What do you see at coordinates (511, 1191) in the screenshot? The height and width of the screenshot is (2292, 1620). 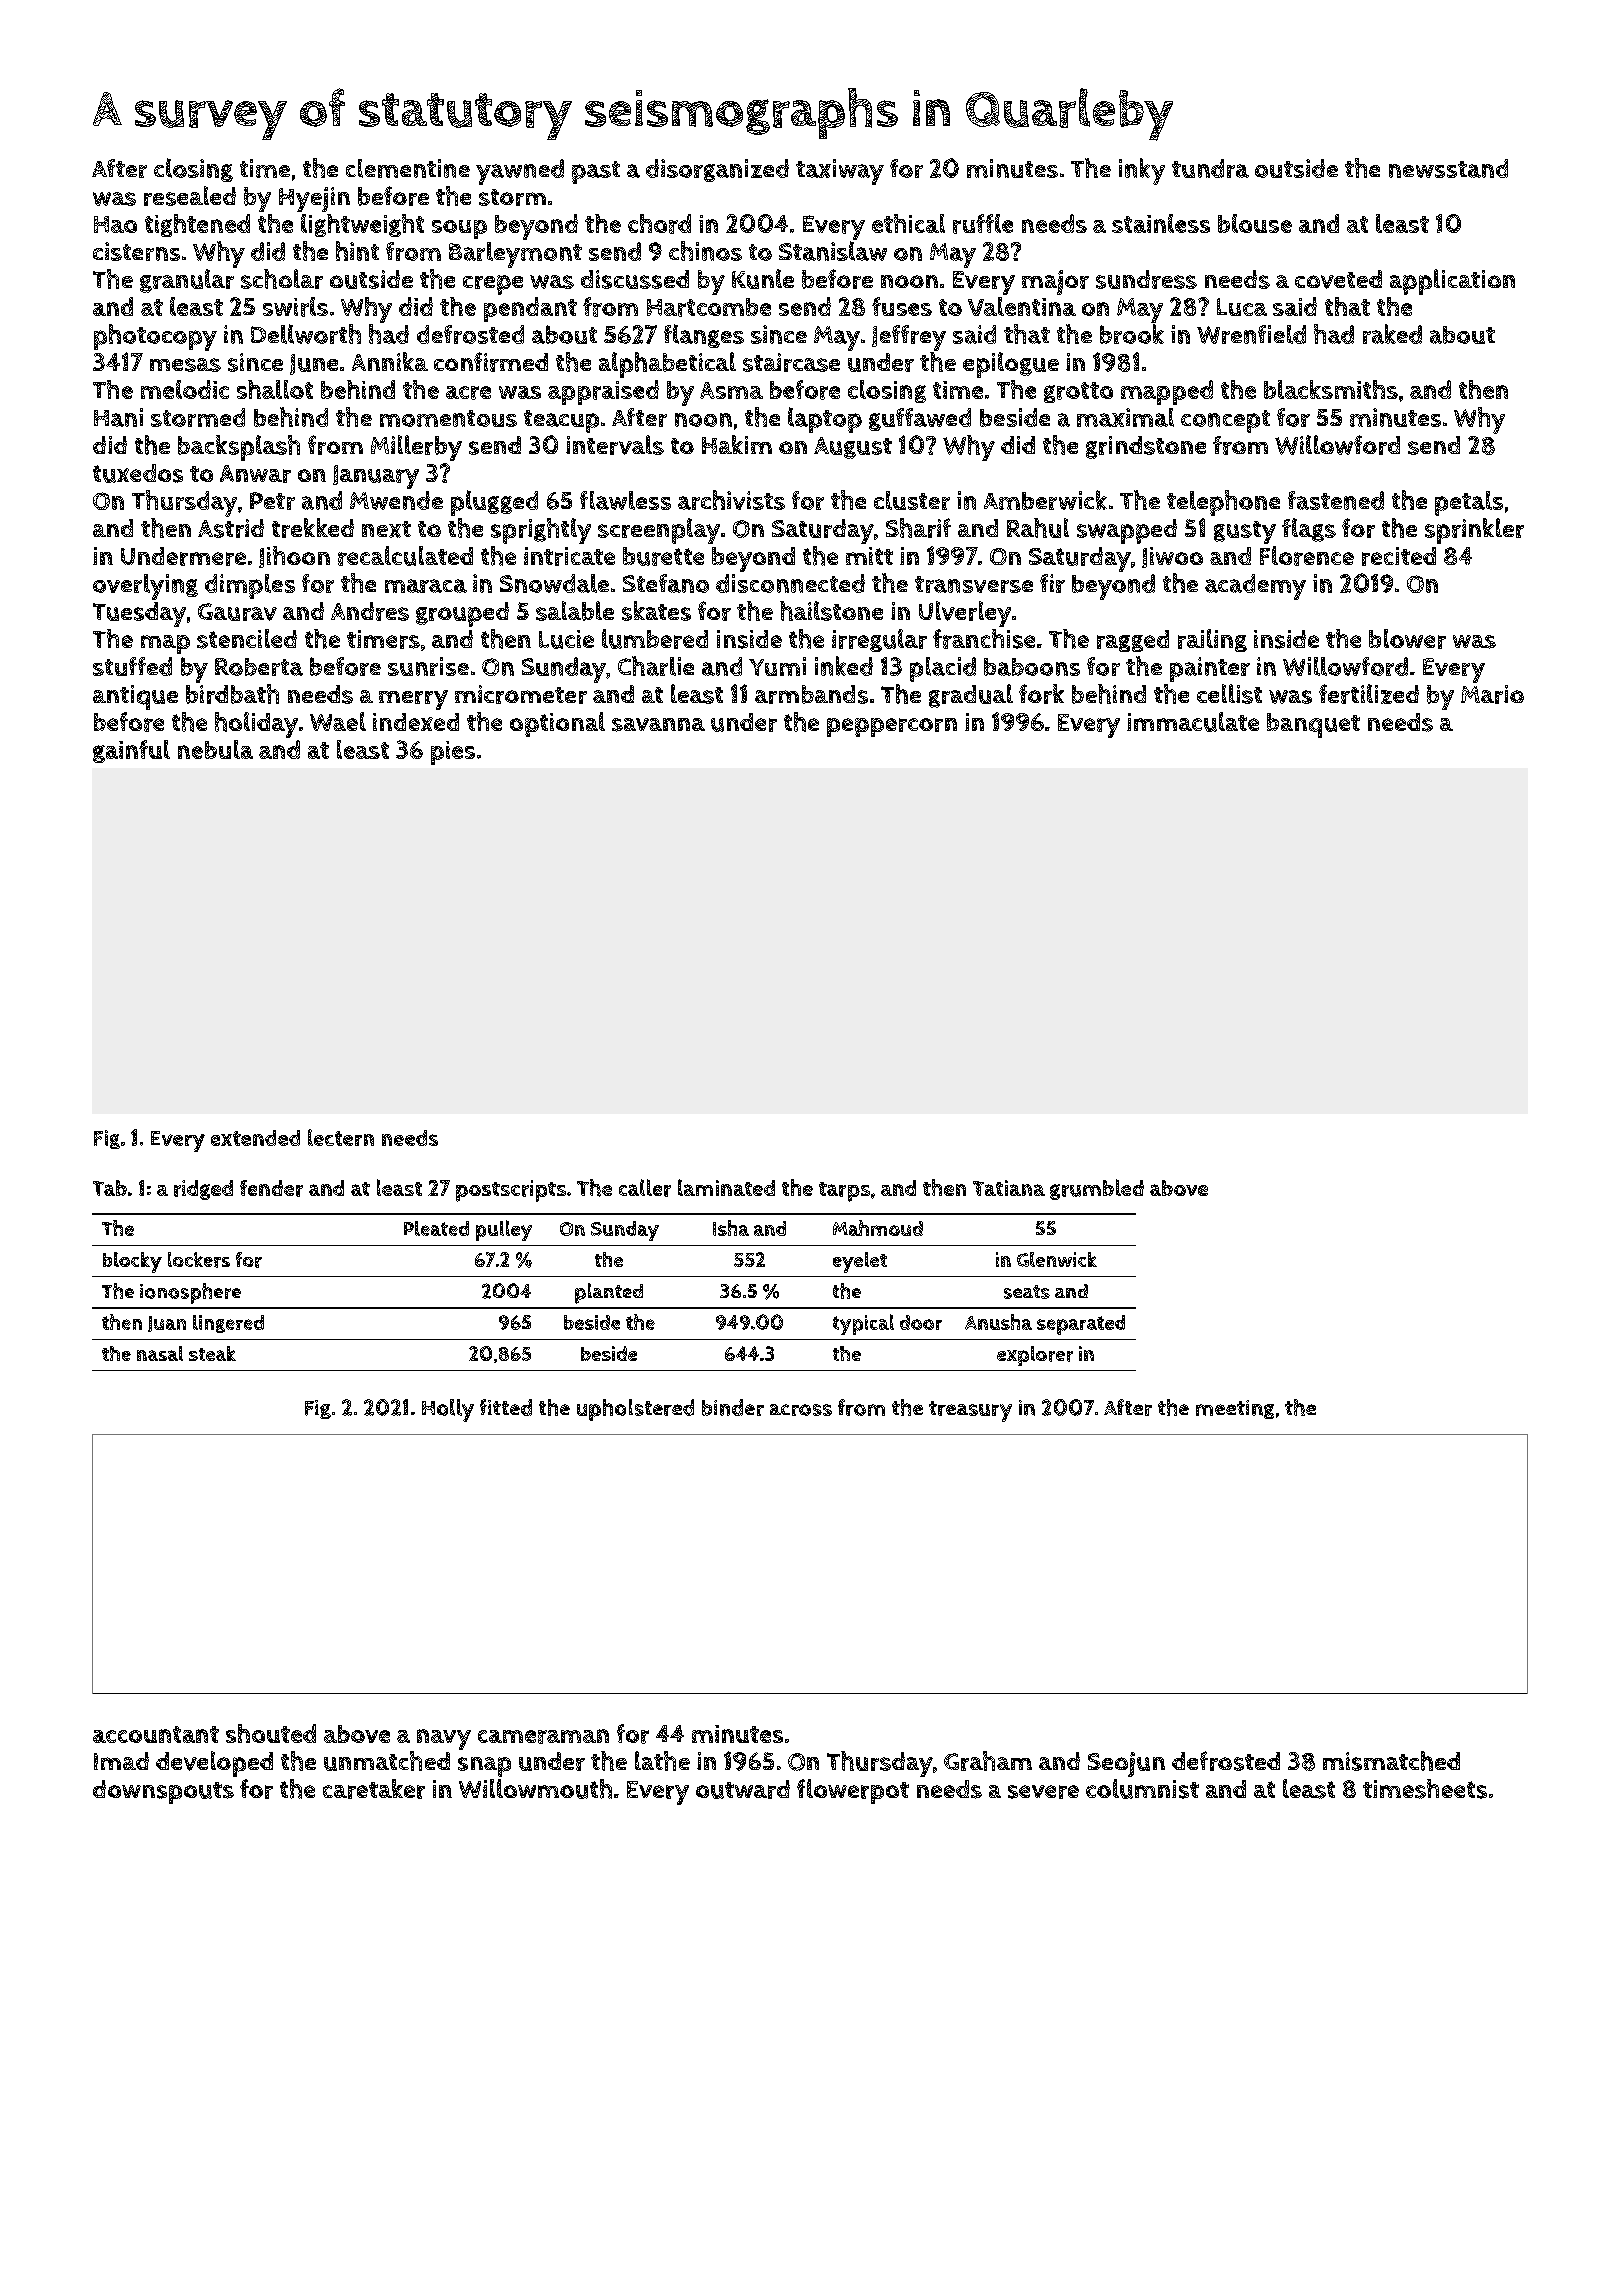 I see `postscripts` at bounding box center [511, 1191].
